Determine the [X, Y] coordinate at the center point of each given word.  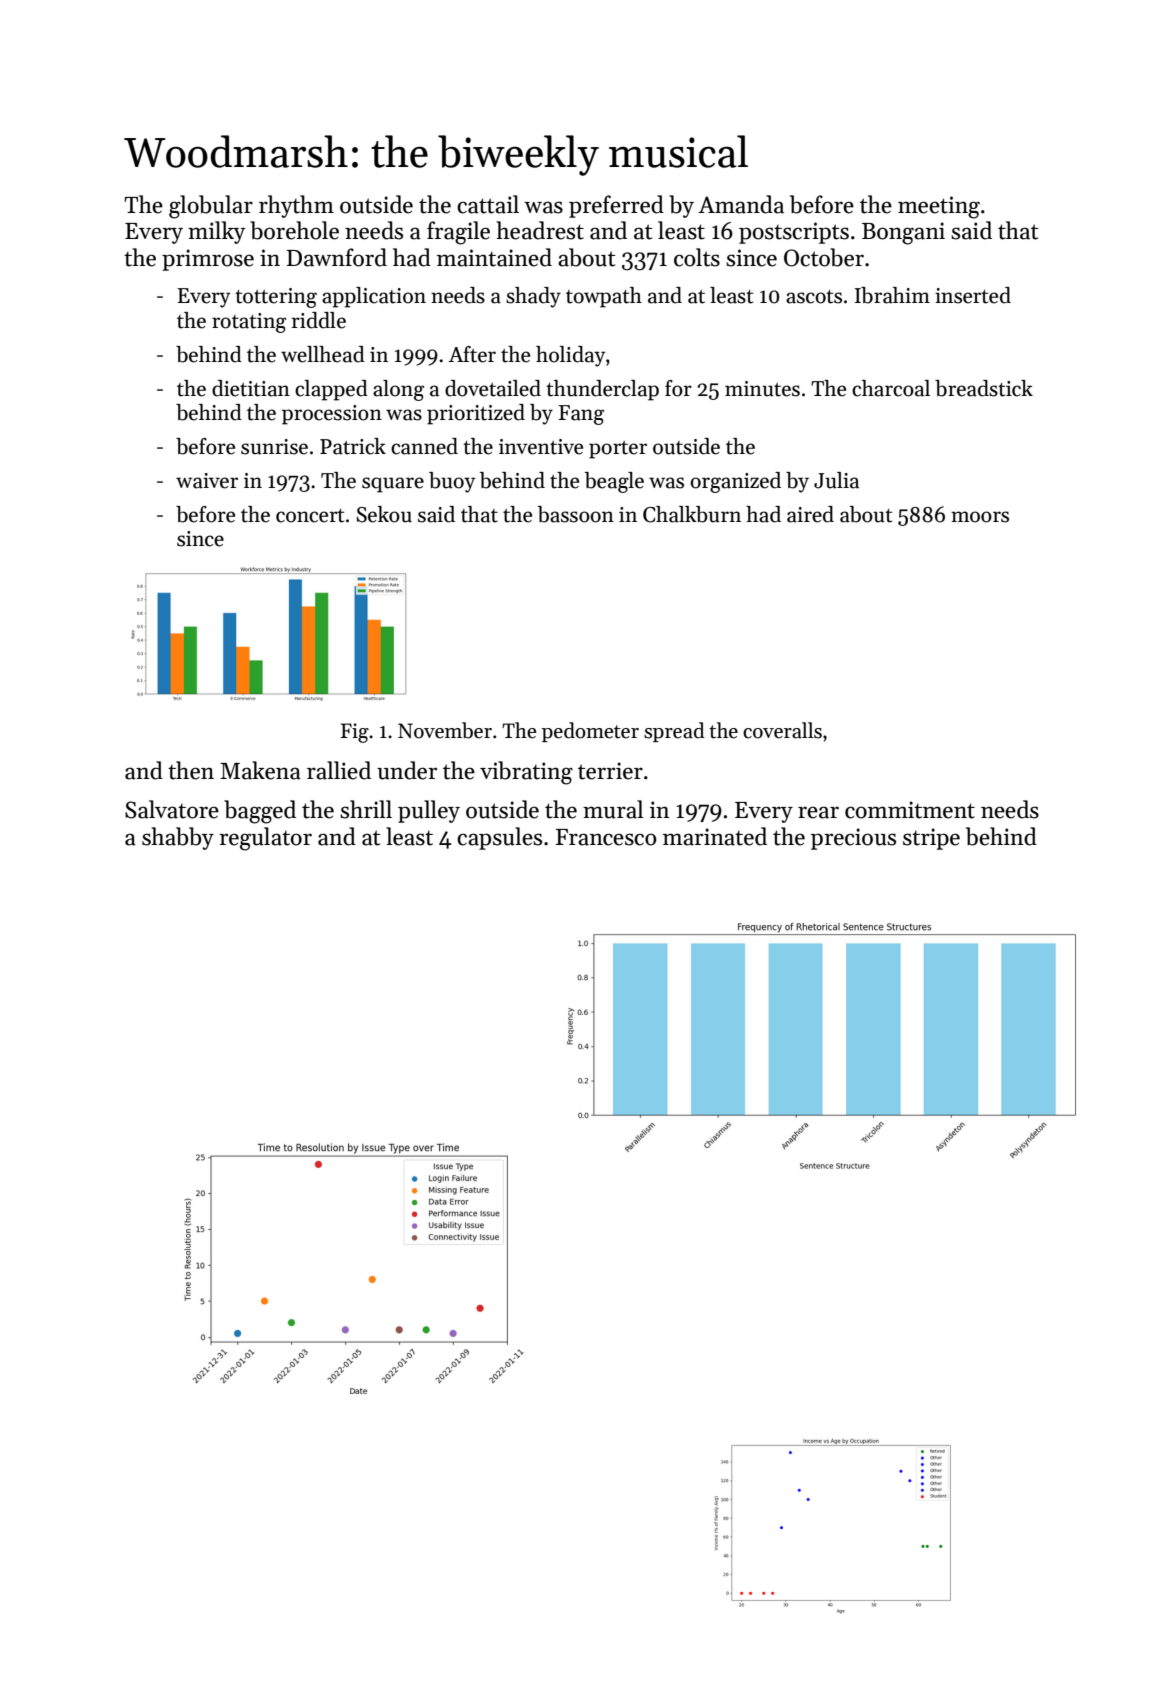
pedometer [590, 732]
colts [697, 257]
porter [618, 450]
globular [211, 207]
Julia [836, 480]
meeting [939, 207]
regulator [265, 839]
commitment [910, 810]
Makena [260, 770]
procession [332, 415]
